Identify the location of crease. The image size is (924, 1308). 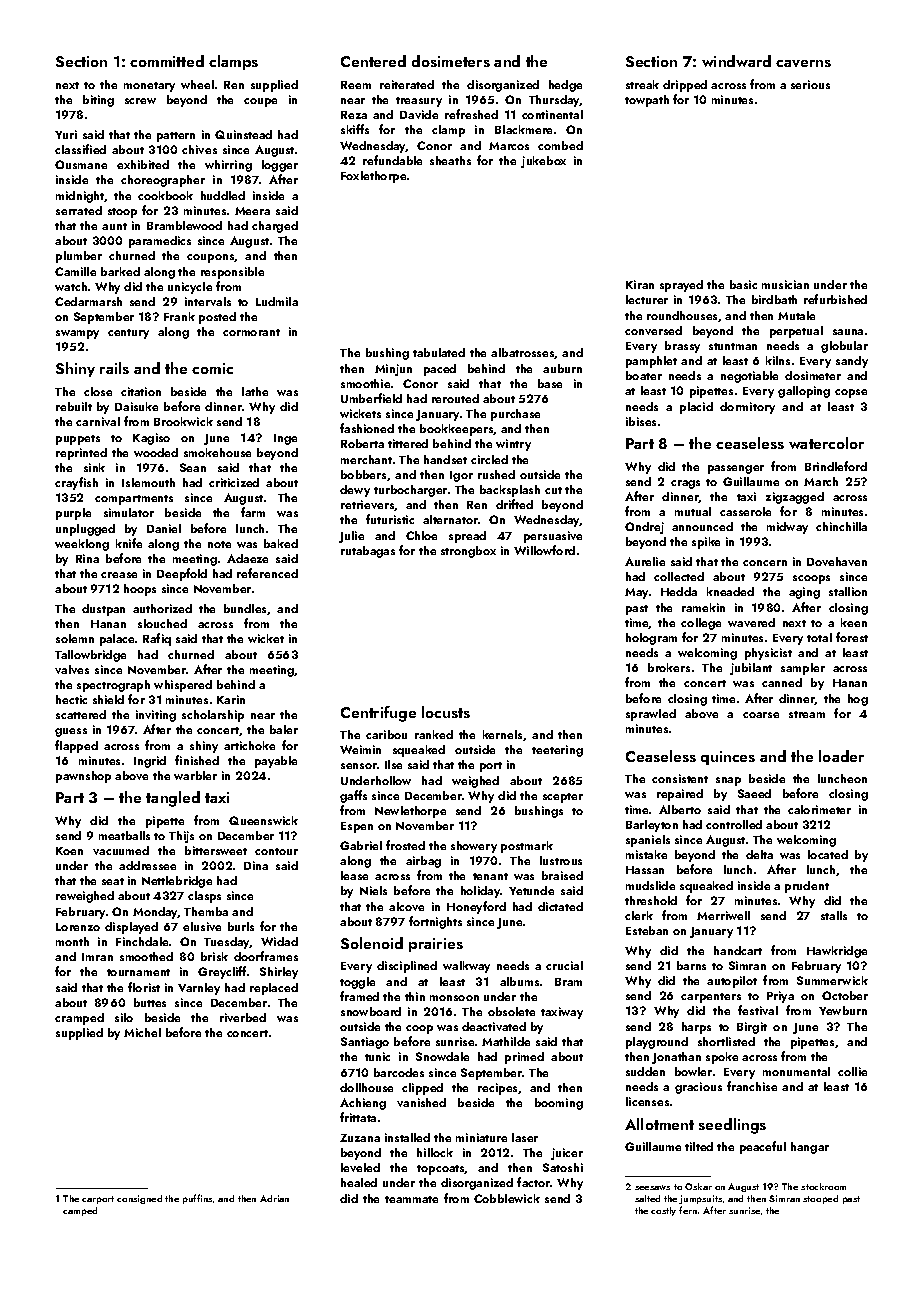
(119, 575).
